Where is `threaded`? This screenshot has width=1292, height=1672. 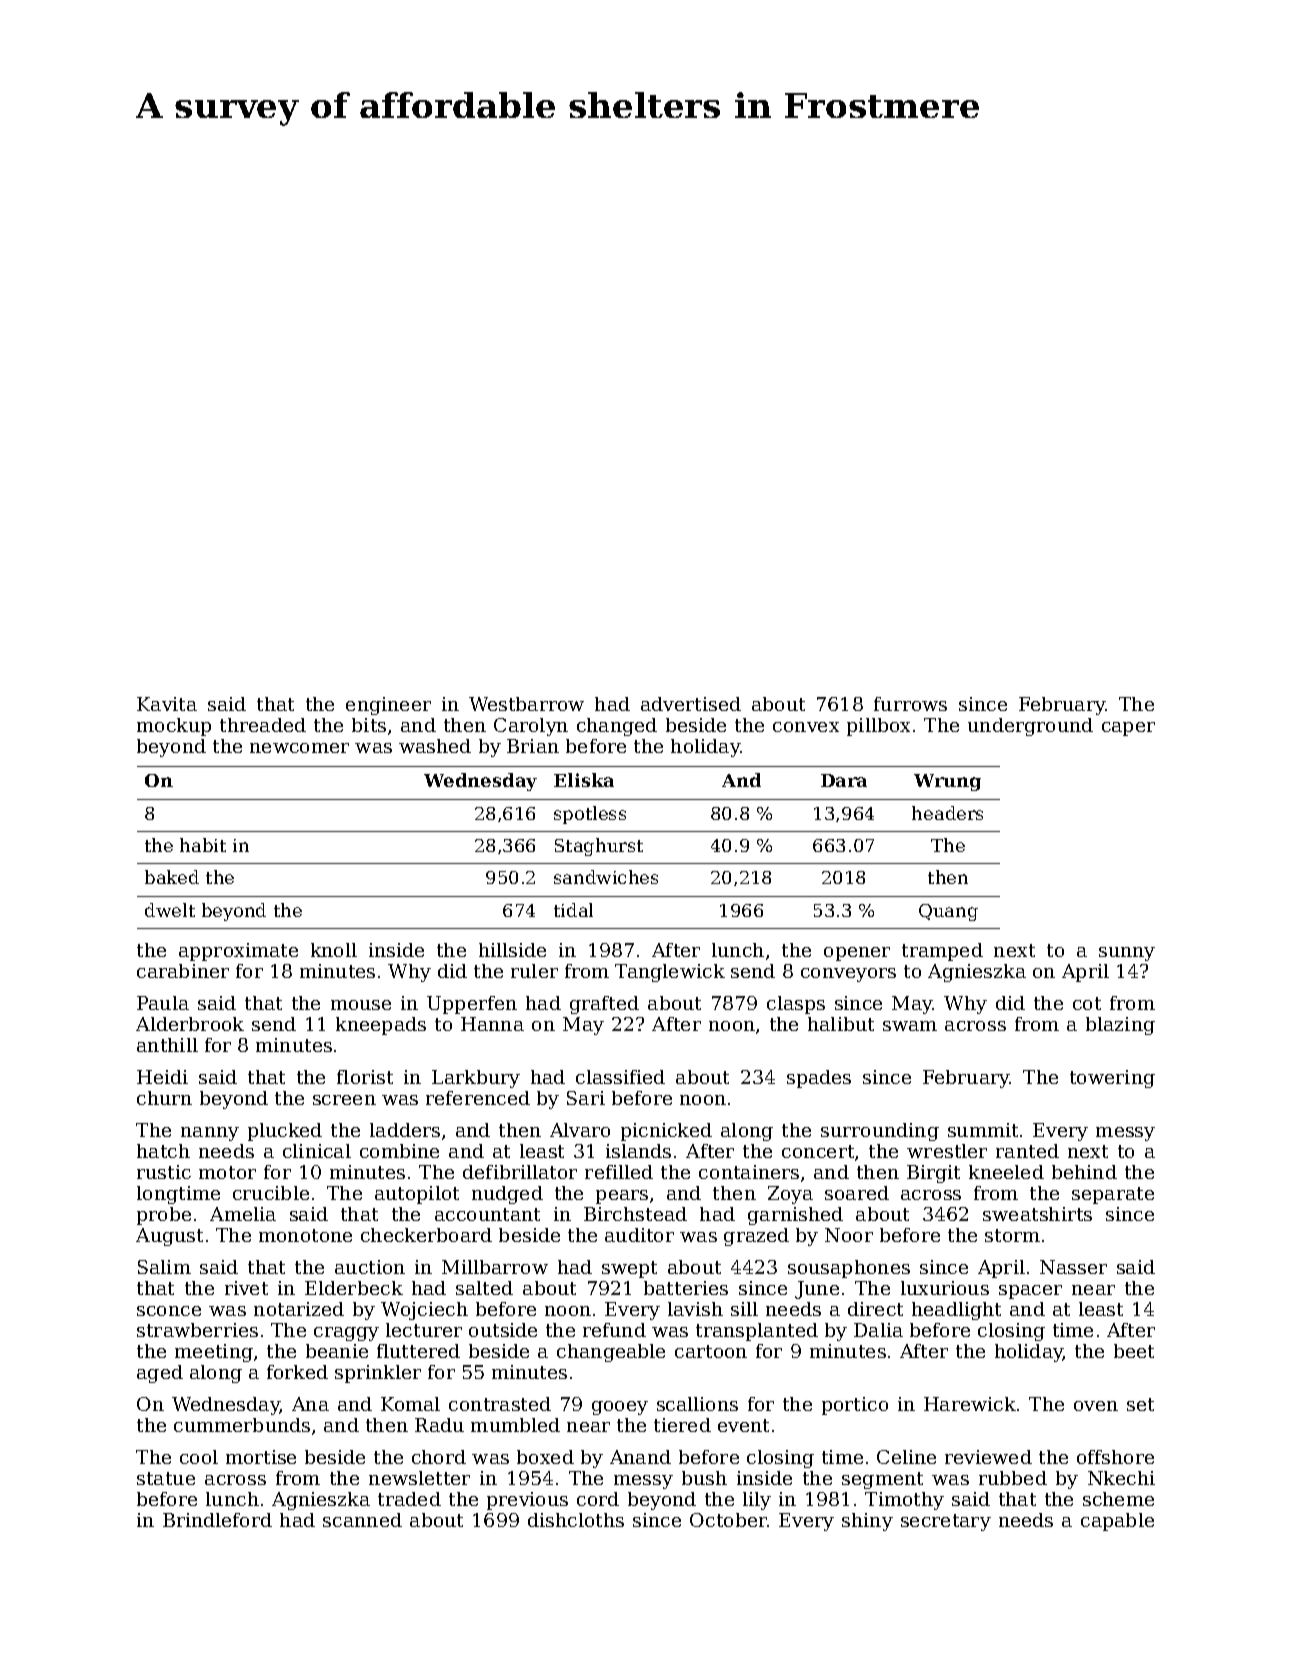
threaded is located at coordinates (263, 725).
